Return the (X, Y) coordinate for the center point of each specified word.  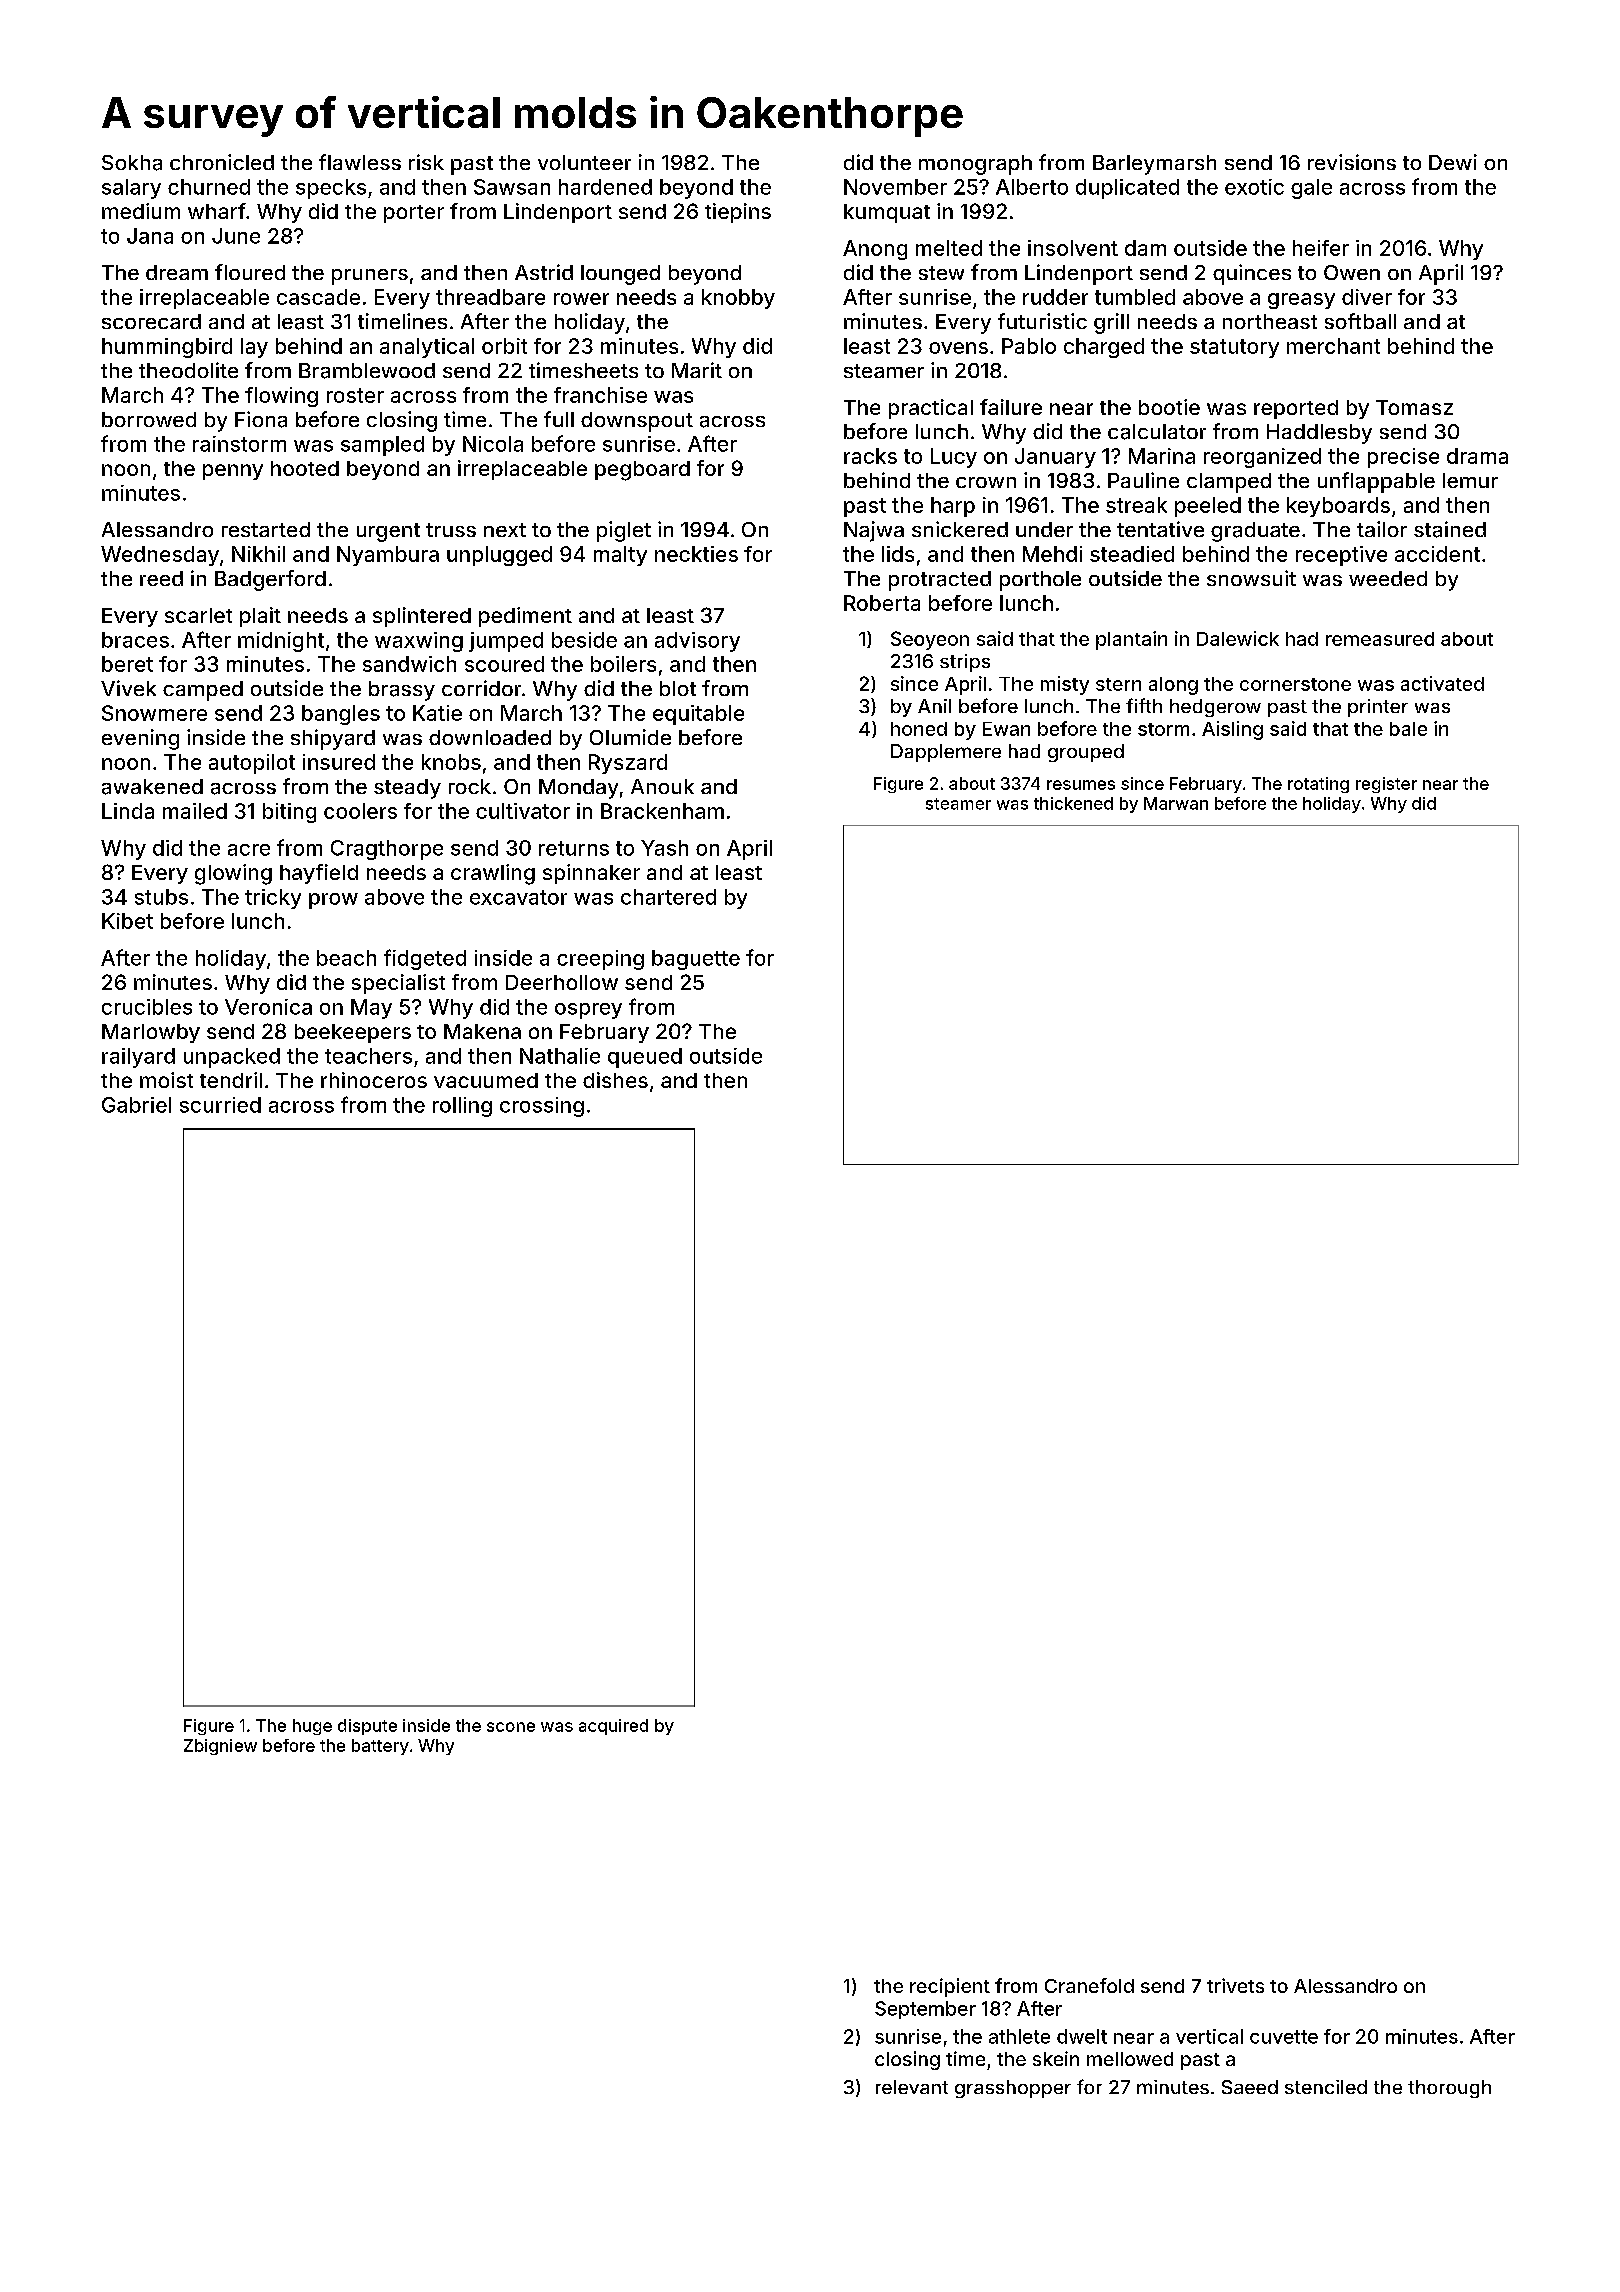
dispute (367, 1727)
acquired (613, 1727)
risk (426, 162)
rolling (462, 1107)
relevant (912, 2087)
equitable (698, 715)
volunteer (584, 162)
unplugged (499, 556)
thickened (1073, 803)
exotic (1254, 187)
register (1386, 785)
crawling (493, 874)
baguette (696, 960)
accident (1437, 554)
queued (645, 1058)
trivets (1235, 1985)
